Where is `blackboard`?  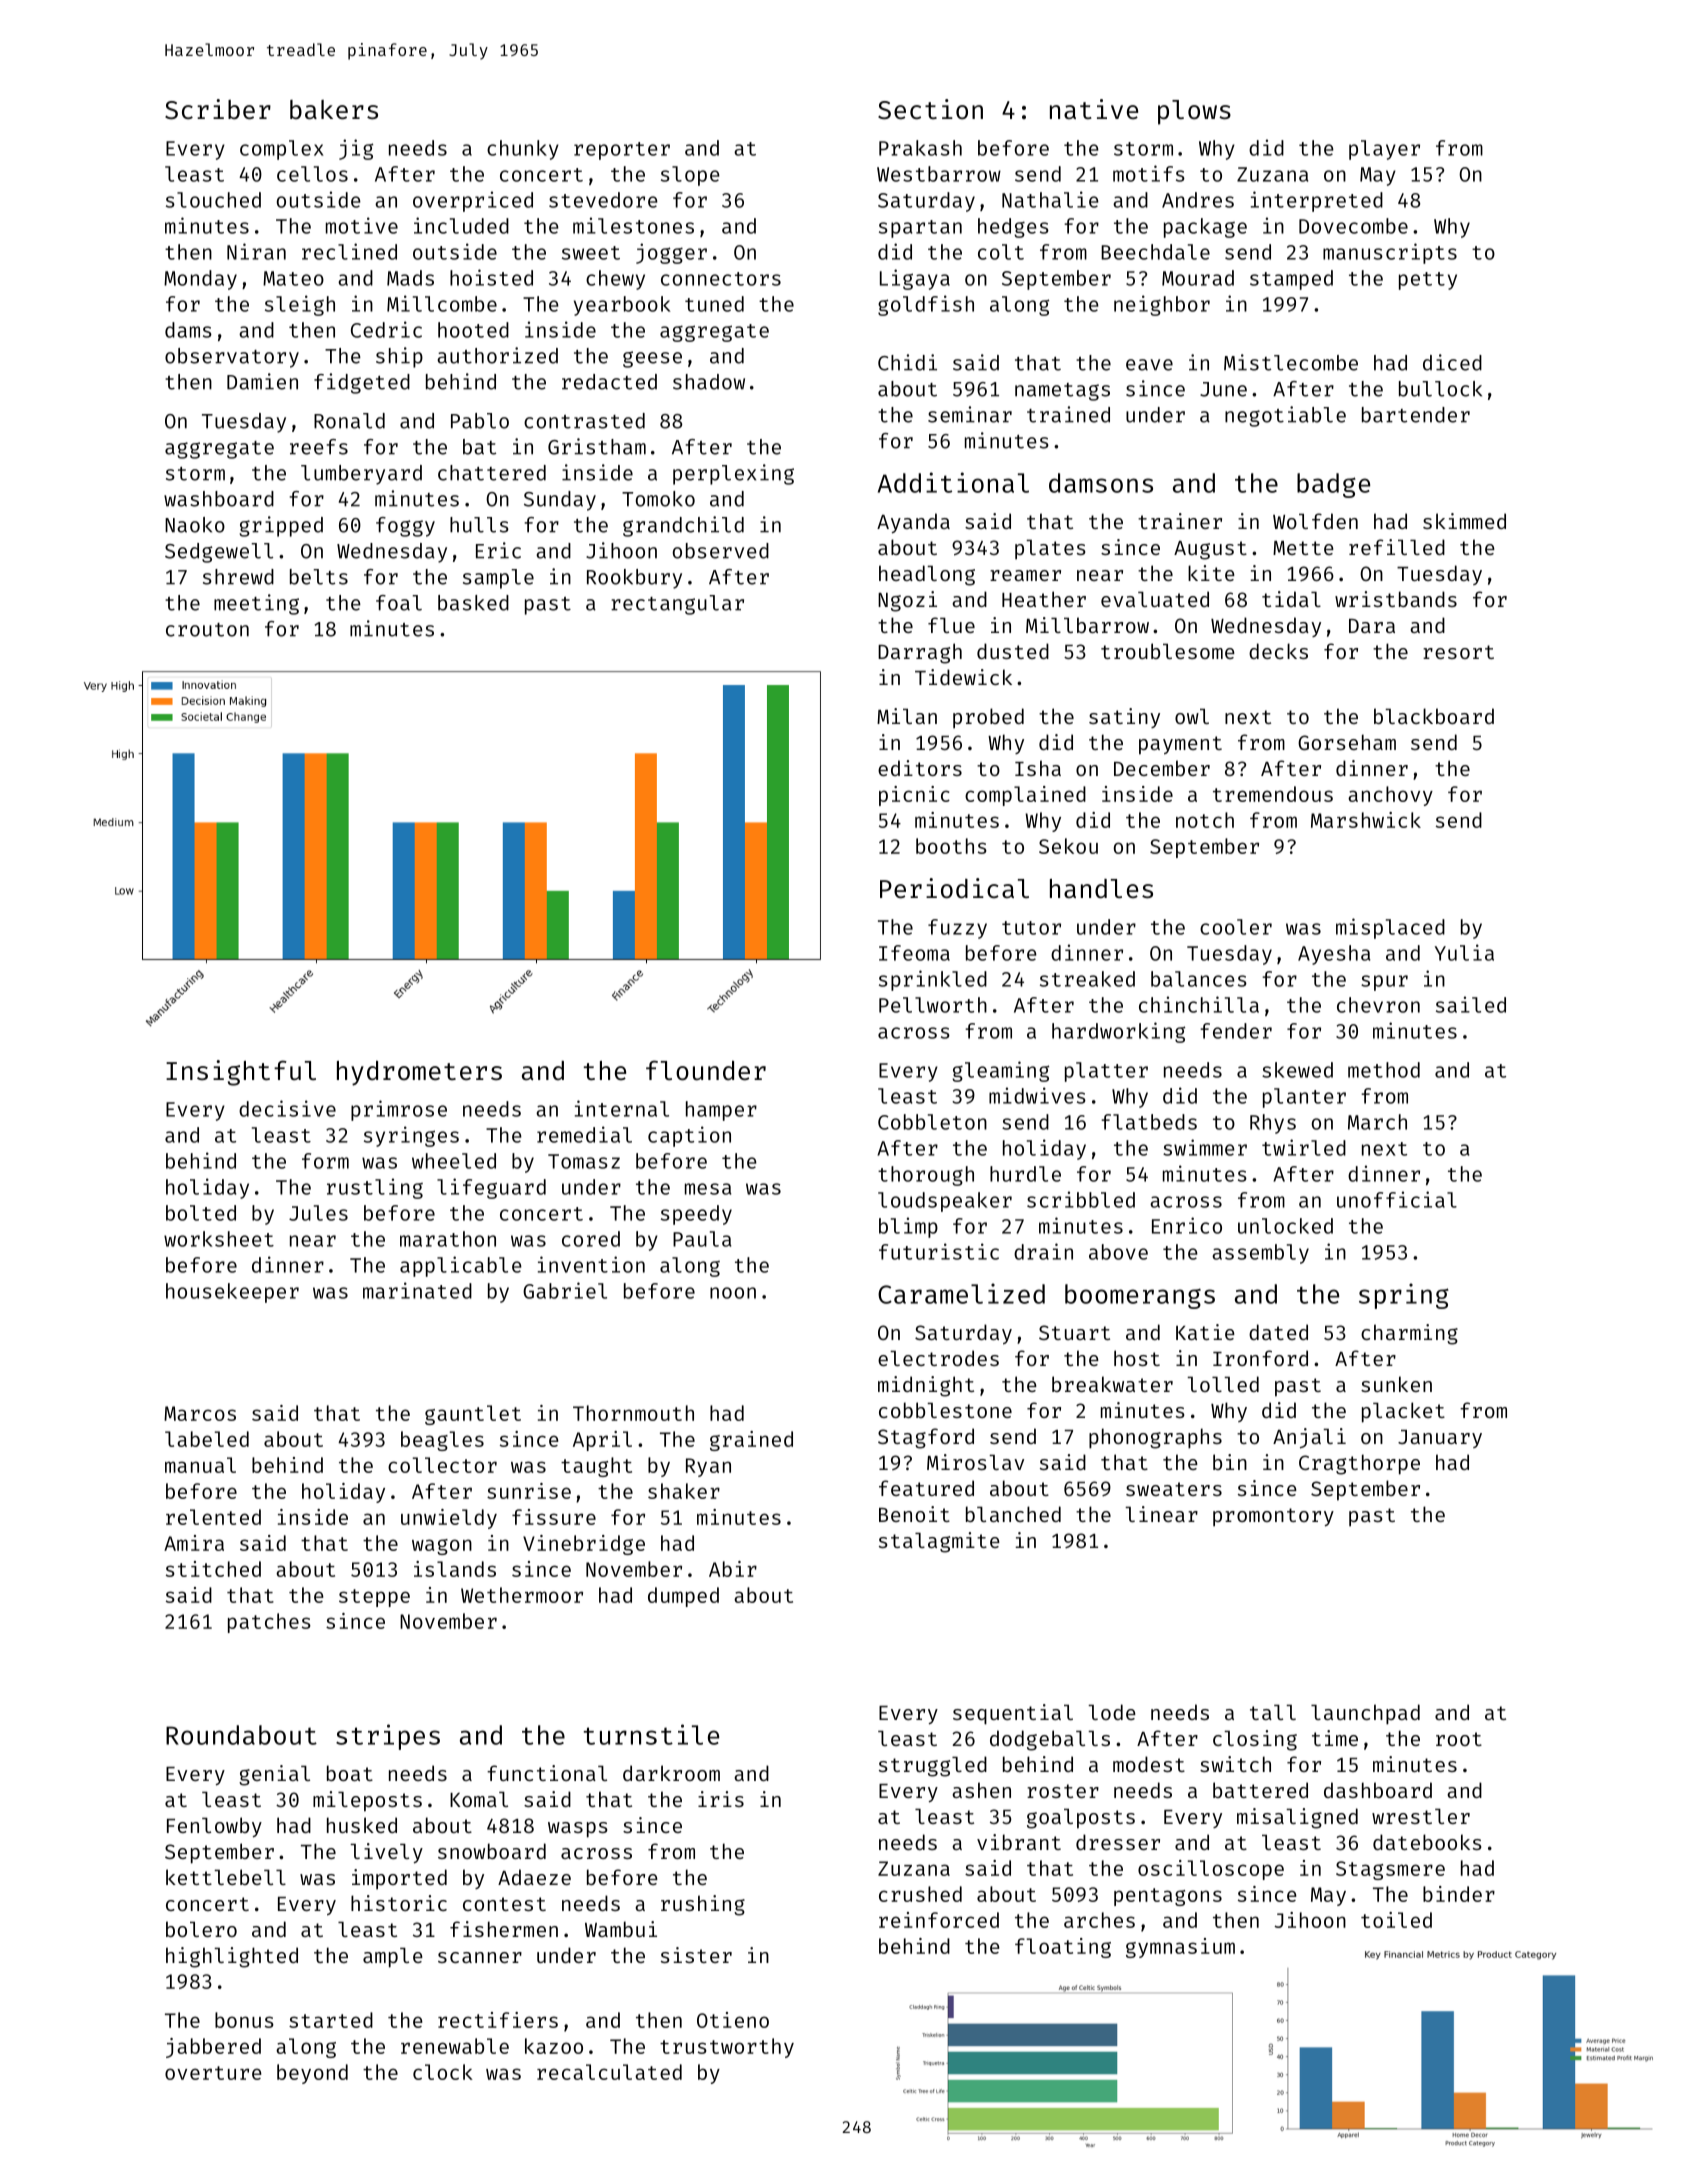 blackboard is located at coordinates (1434, 716).
